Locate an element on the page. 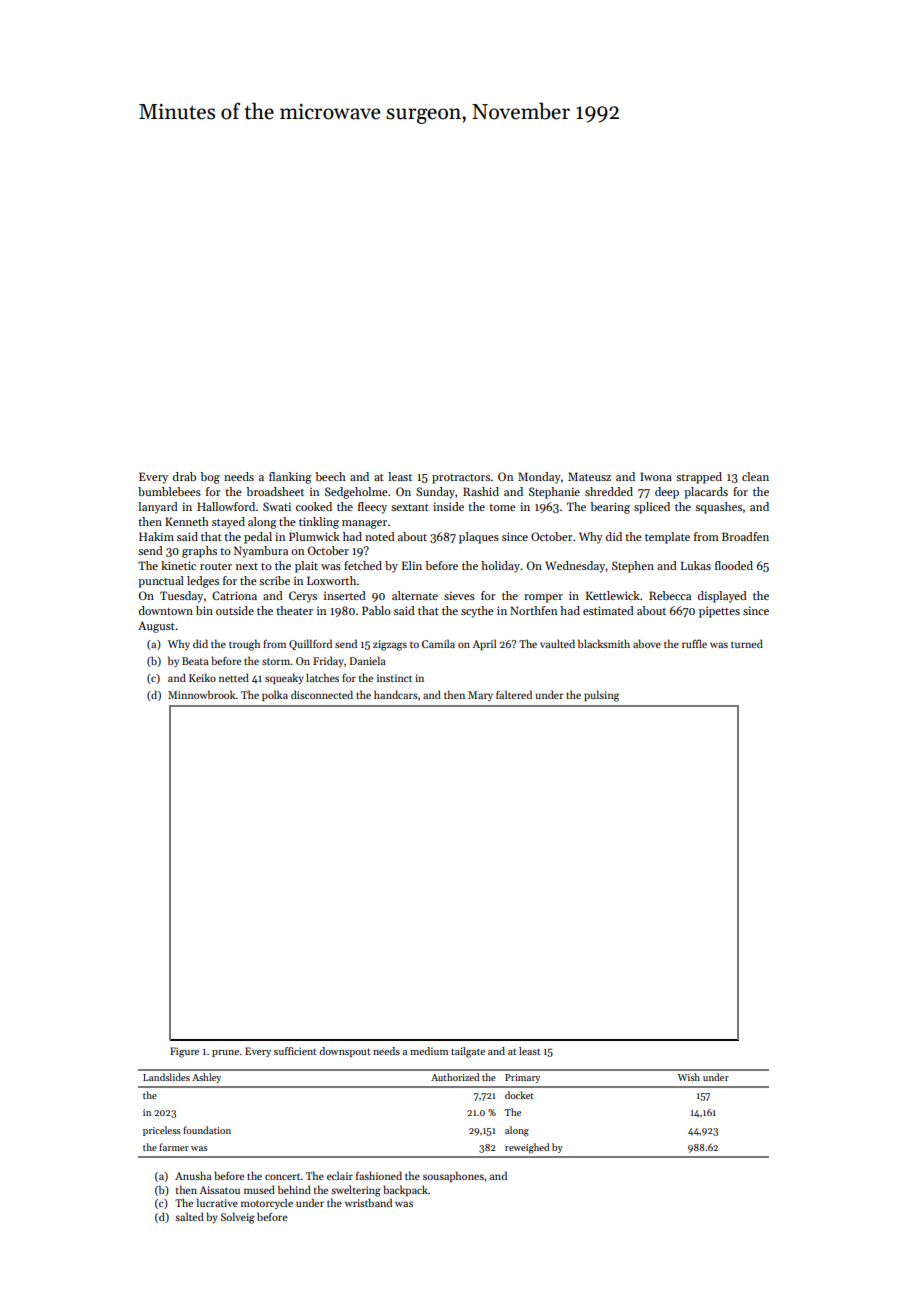  medium is located at coordinates (429, 1051).
